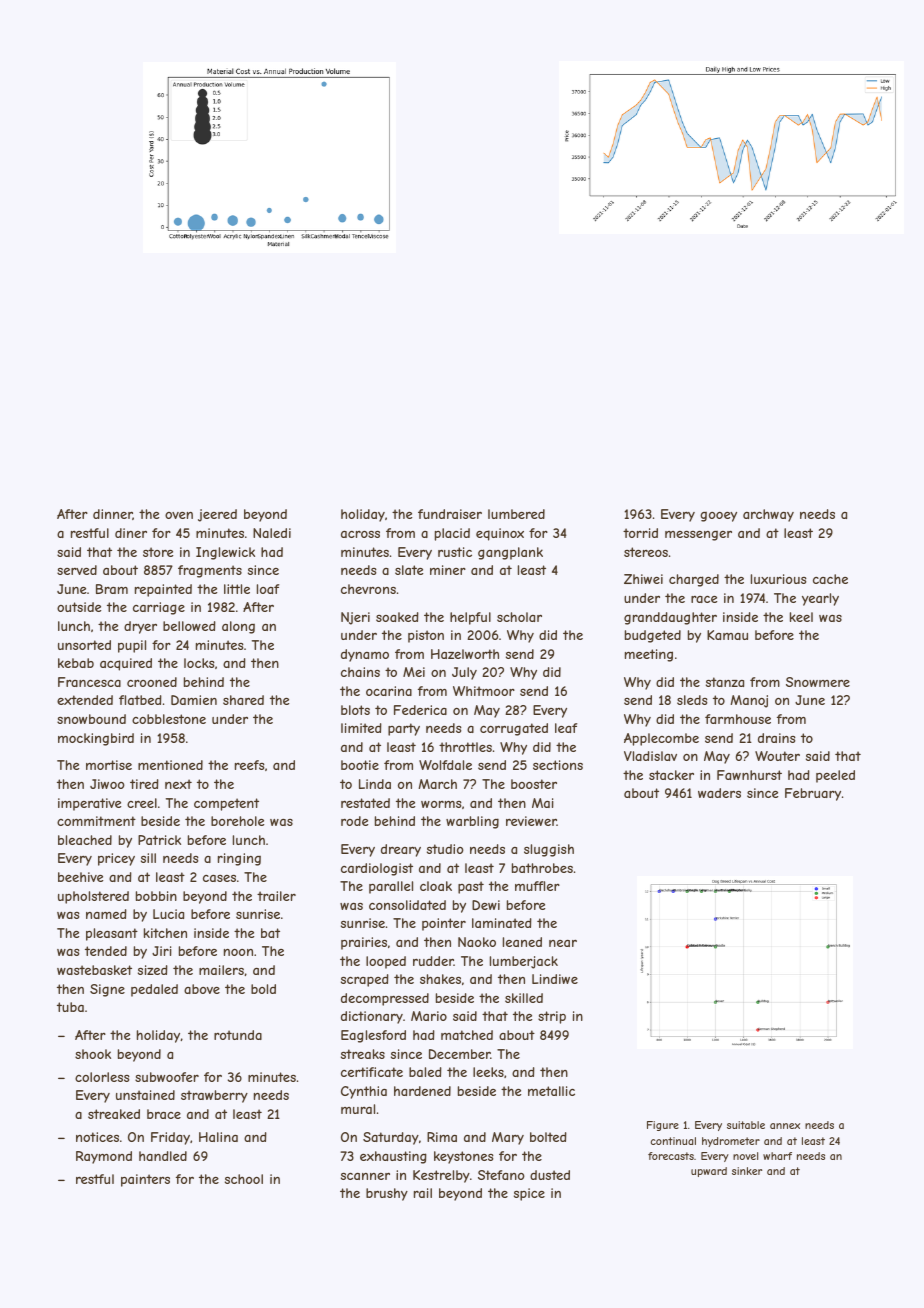 This page has width=924, height=1308. Describe the element at coordinates (364, 943) in the page. I see `prairies` at that location.
